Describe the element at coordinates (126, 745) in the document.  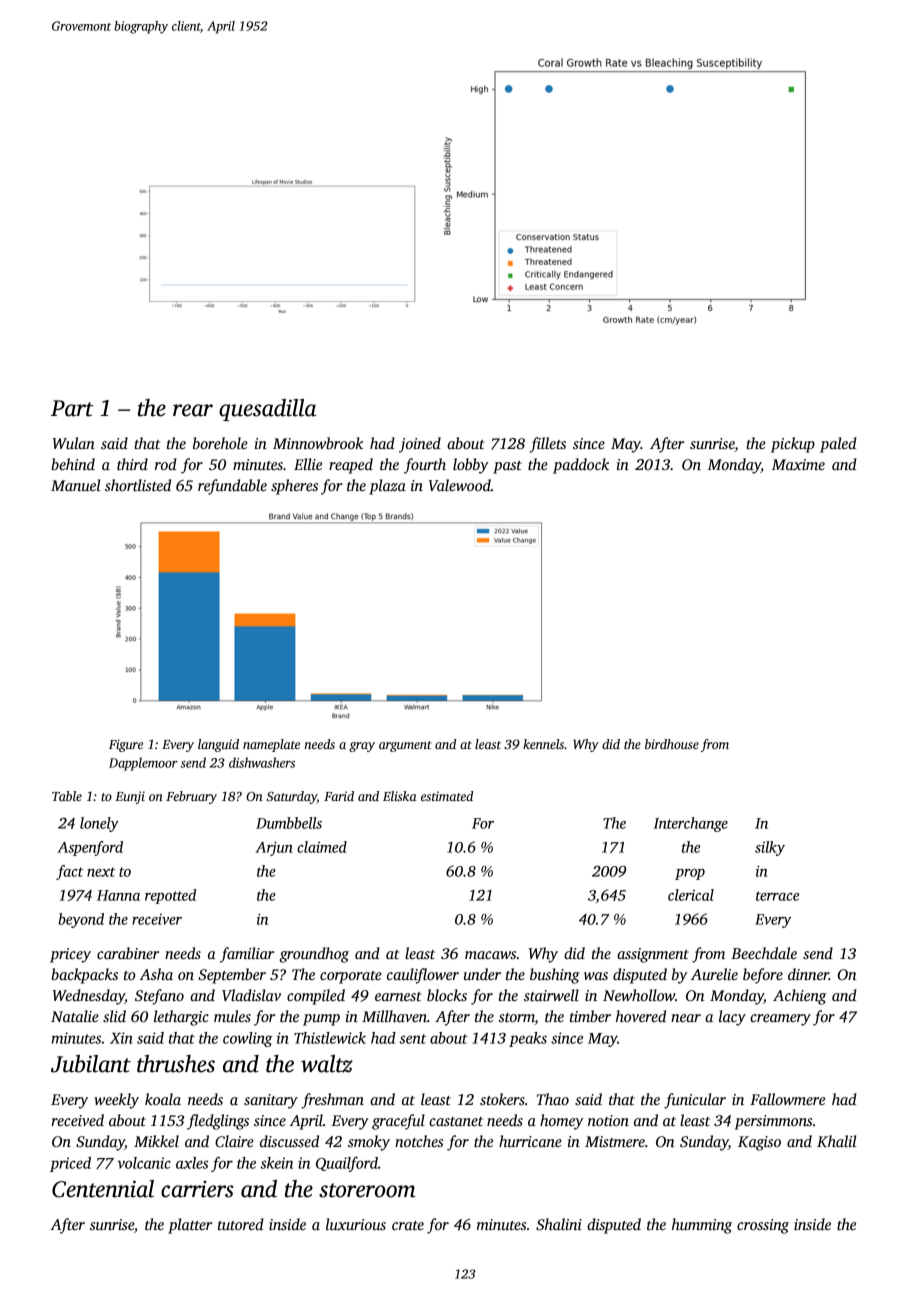
I see `Figure` at that location.
